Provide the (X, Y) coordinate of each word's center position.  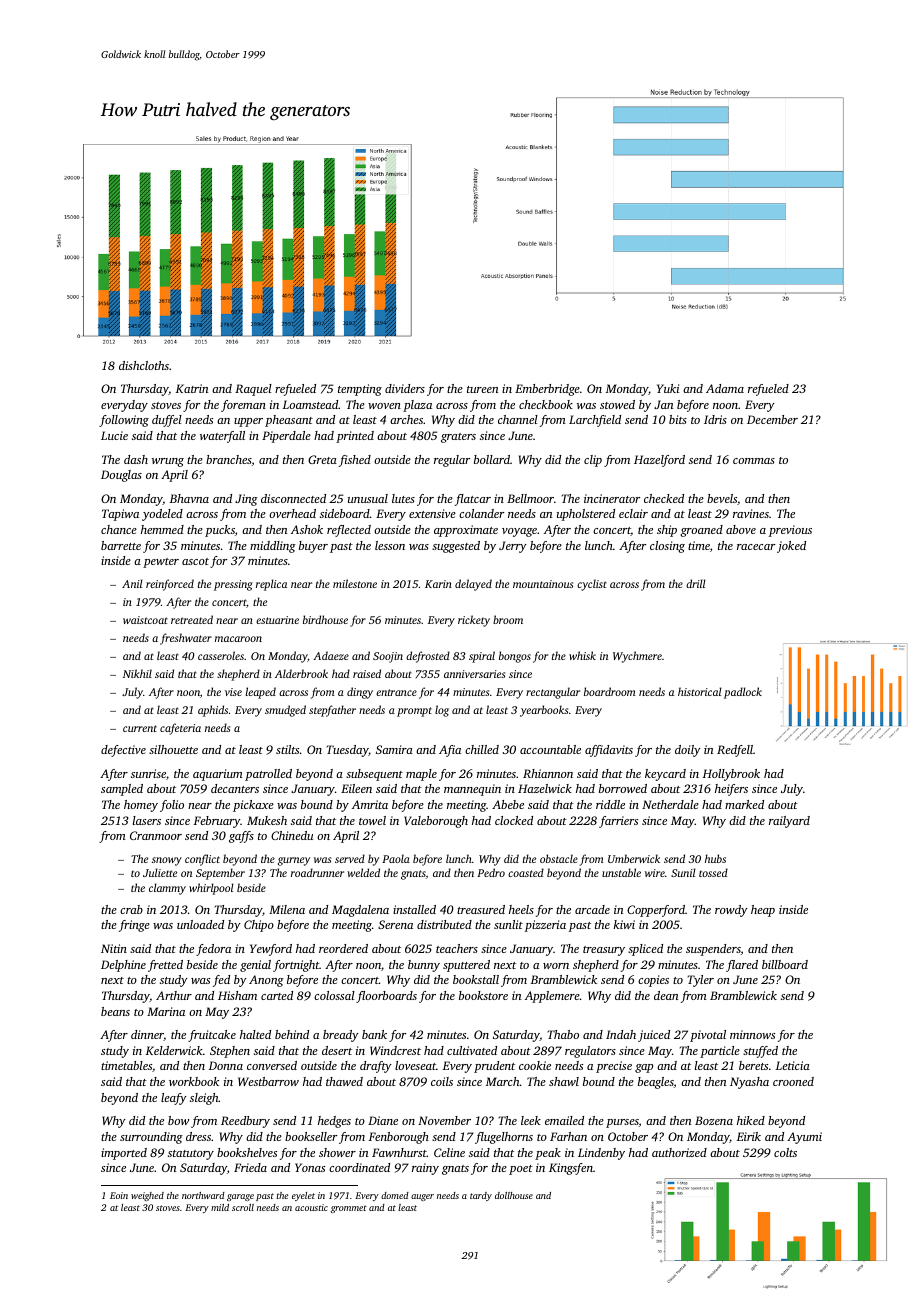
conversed (272, 1065)
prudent (494, 1067)
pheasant (289, 421)
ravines (751, 513)
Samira (394, 749)
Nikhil (137, 673)
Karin (438, 584)
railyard (789, 822)
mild (220, 1207)
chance (119, 529)
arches (406, 419)
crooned (793, 1081)
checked (664, 498)
